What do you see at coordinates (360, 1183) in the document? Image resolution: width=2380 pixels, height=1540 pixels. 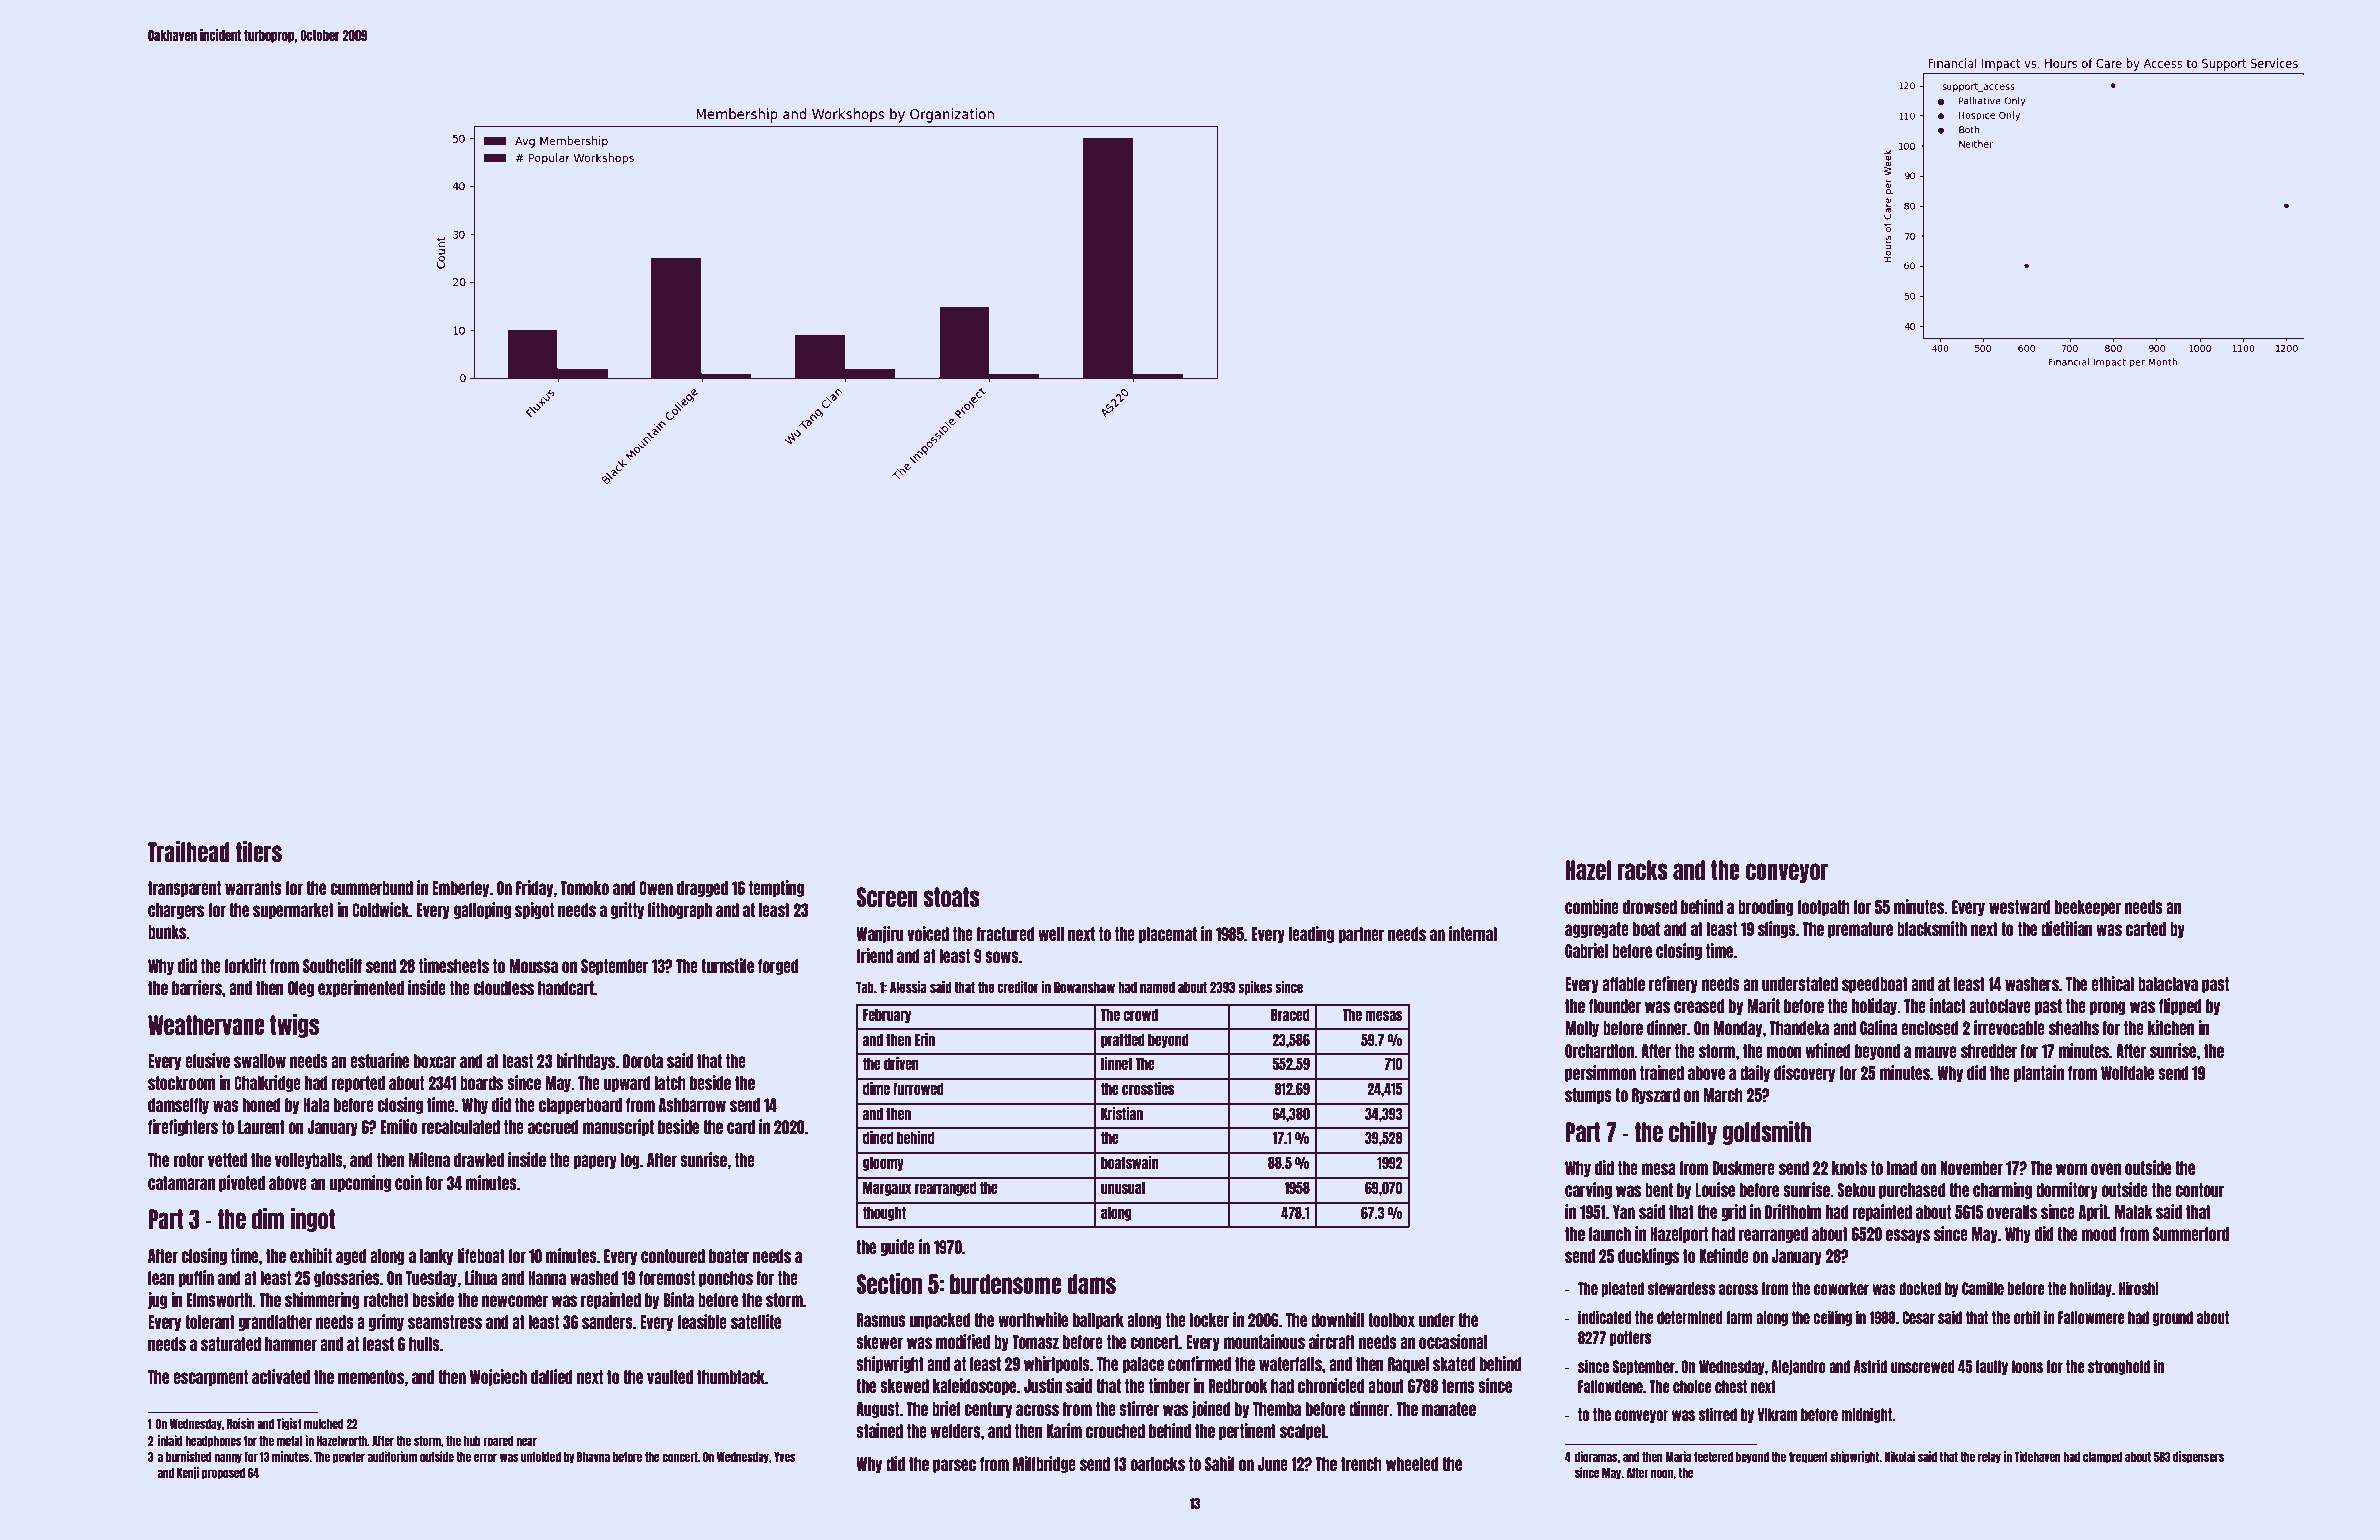 I see `upcoming` at bounding box center [360, 1183].
